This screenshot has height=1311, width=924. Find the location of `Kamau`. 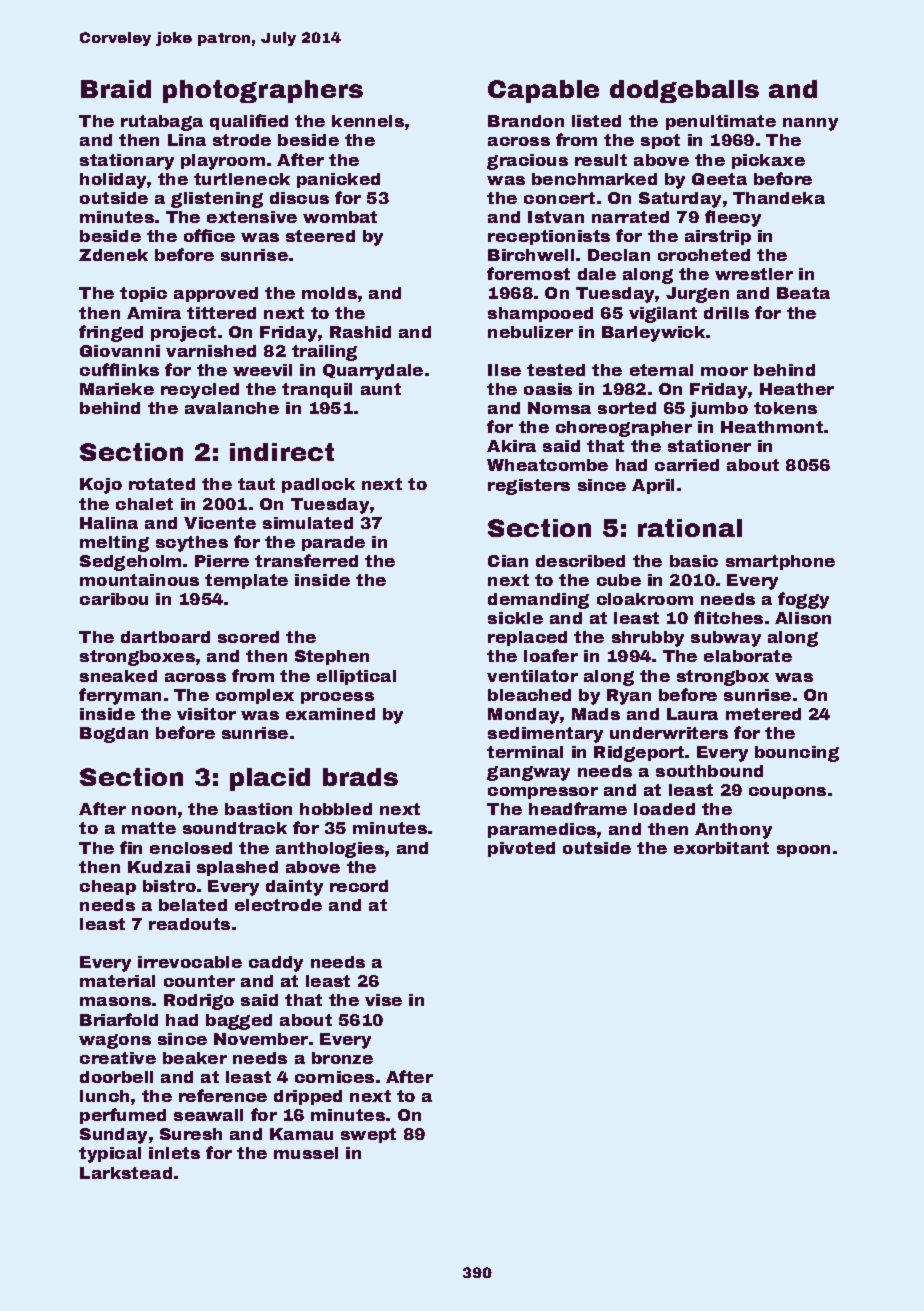

Kamau is located at coordinates (301, 1134).
